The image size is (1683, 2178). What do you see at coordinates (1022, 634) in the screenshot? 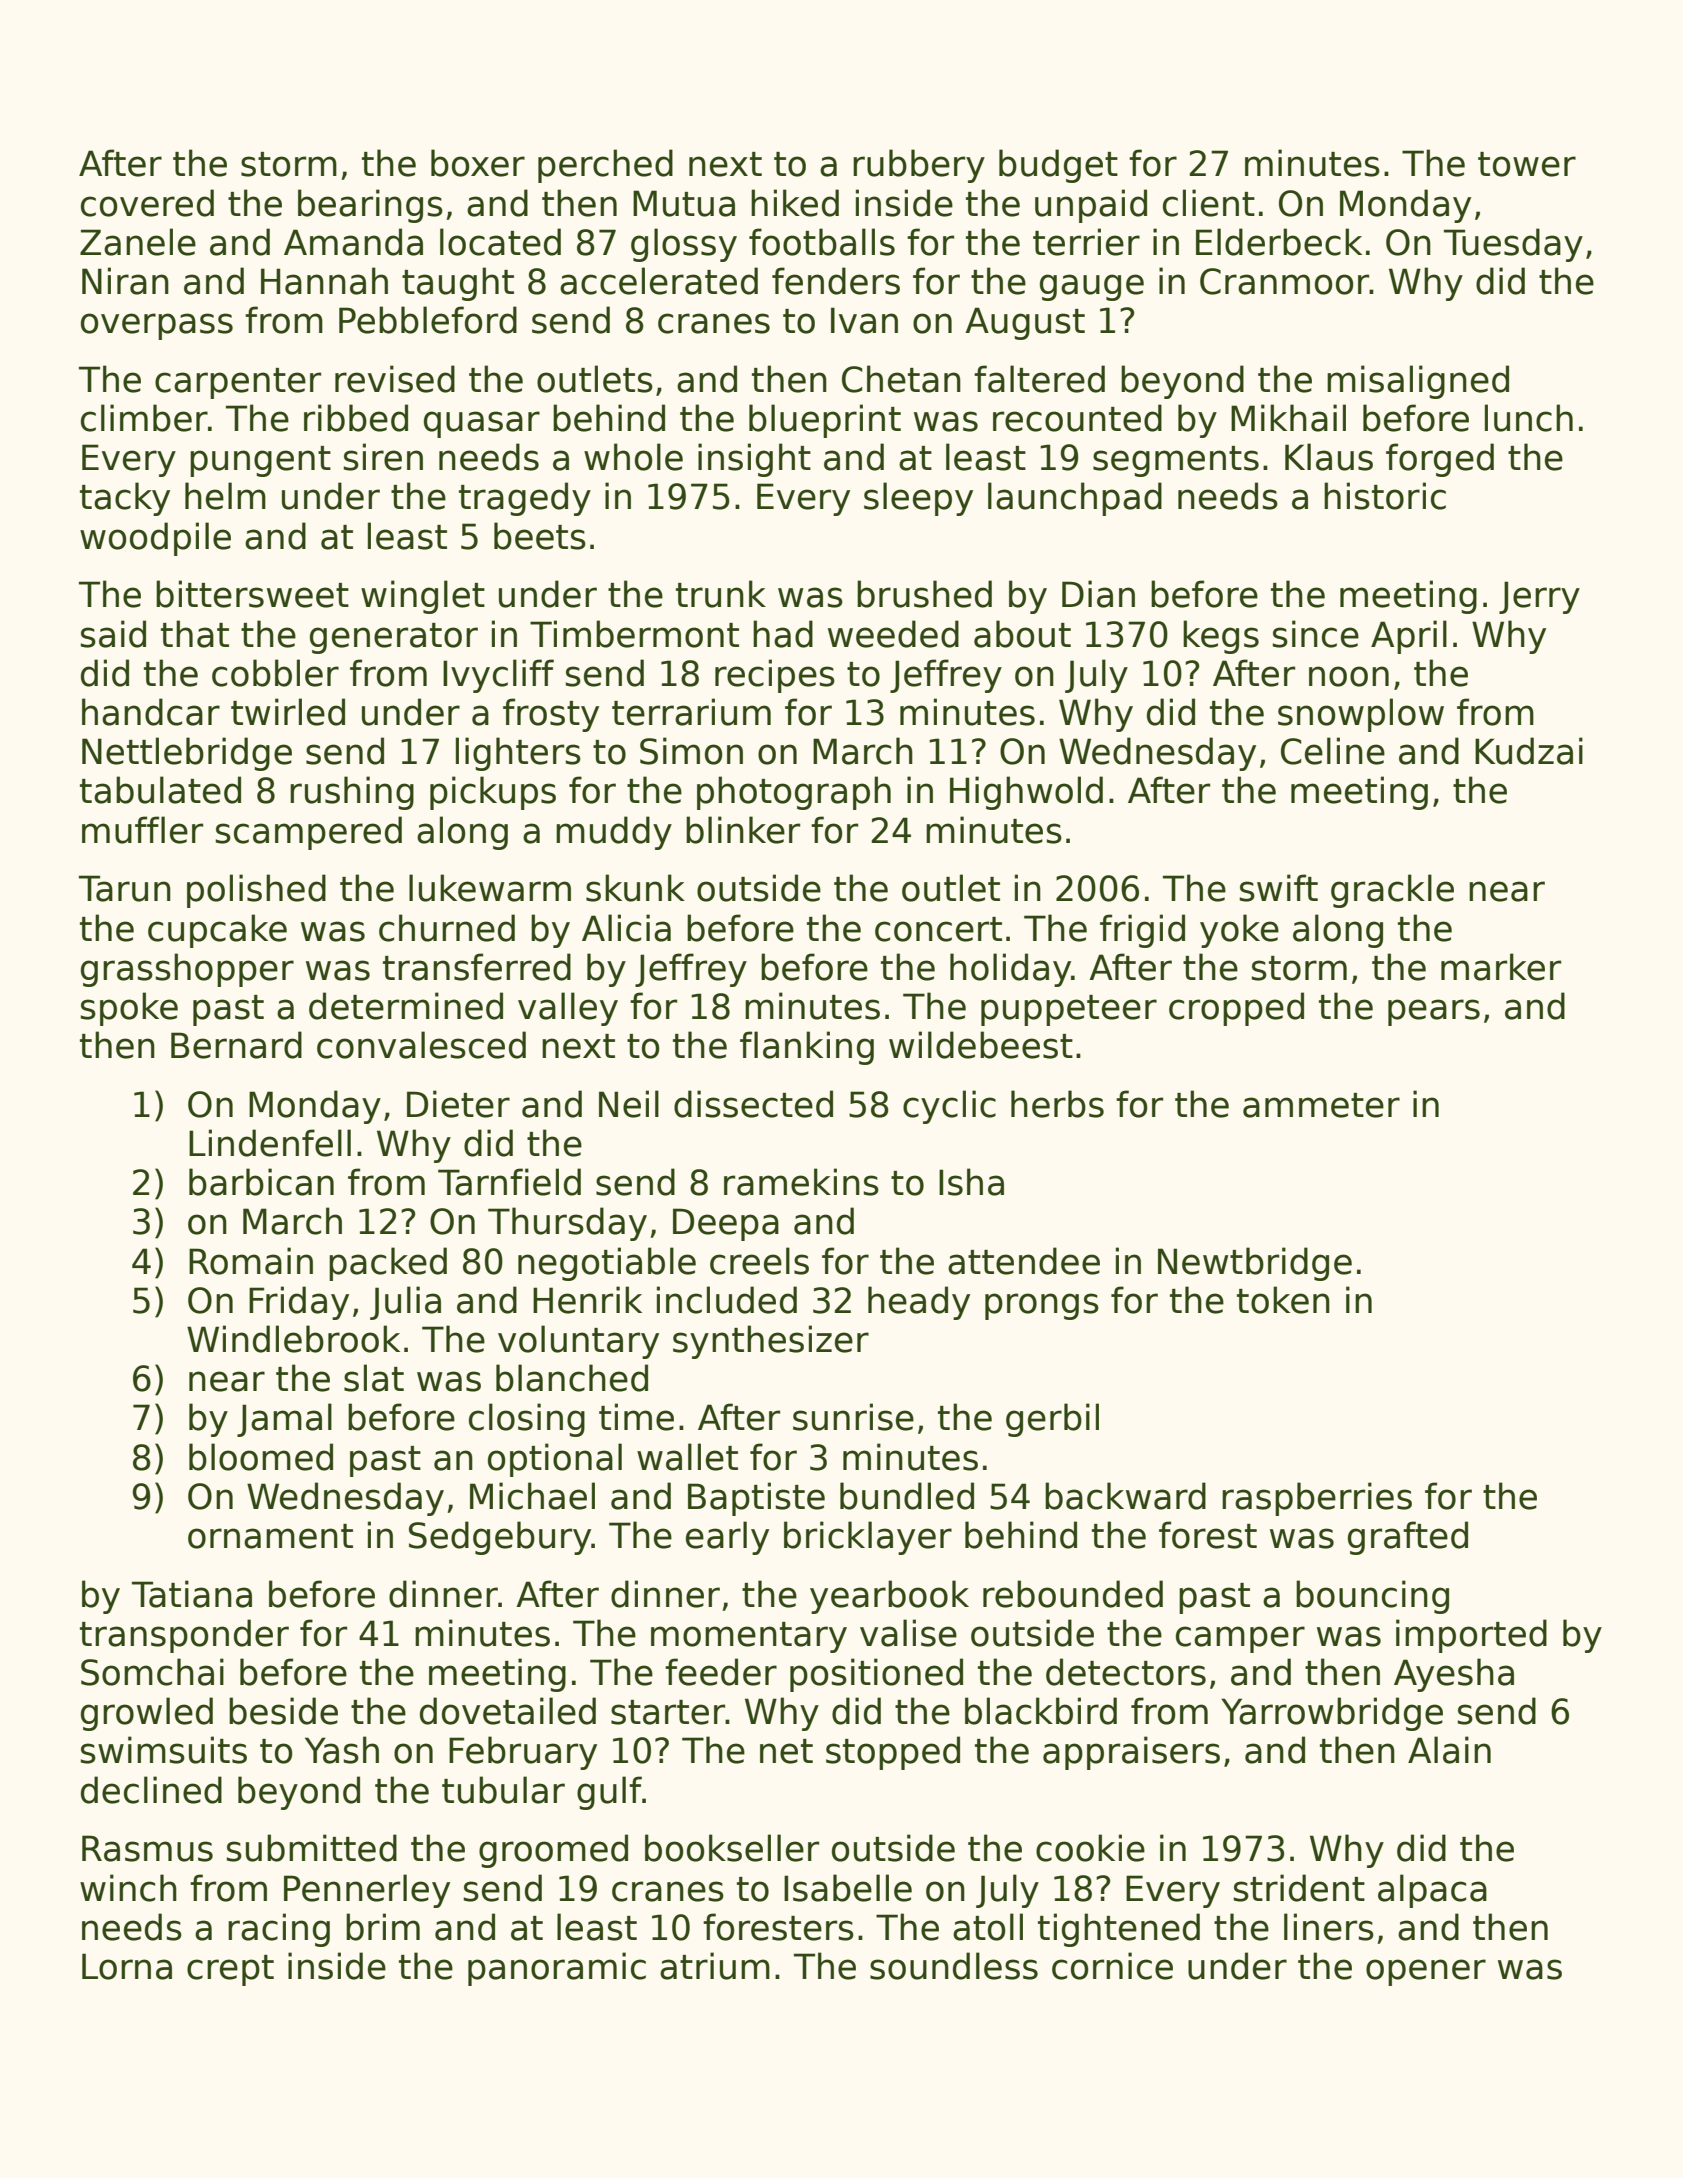
I see `about` at bounding box center [1022, 634].
